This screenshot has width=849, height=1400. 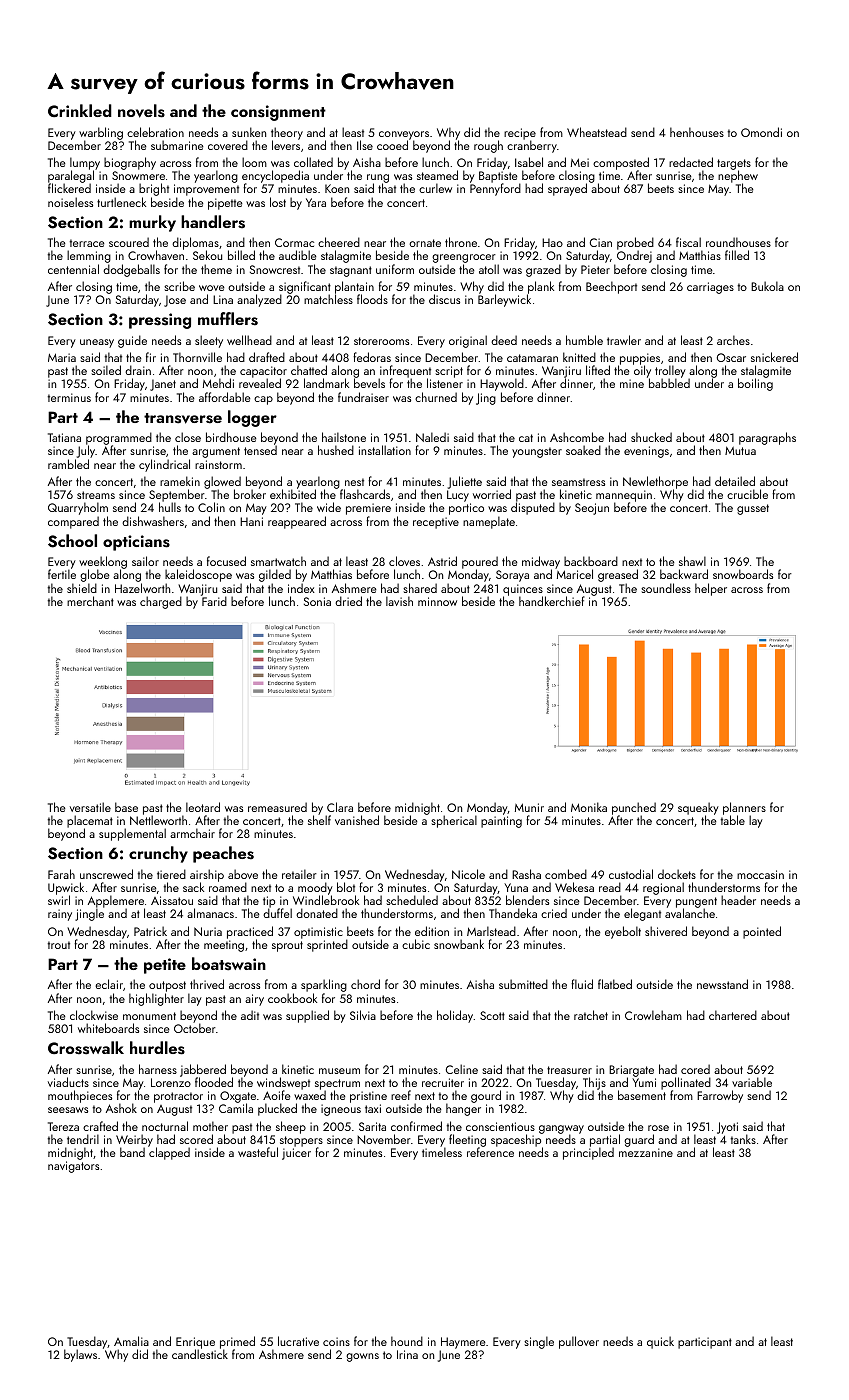 What do you see at coordinates (697, 132) in the screenshot?
I see `henhouses` at bounding box center [697, 132].
